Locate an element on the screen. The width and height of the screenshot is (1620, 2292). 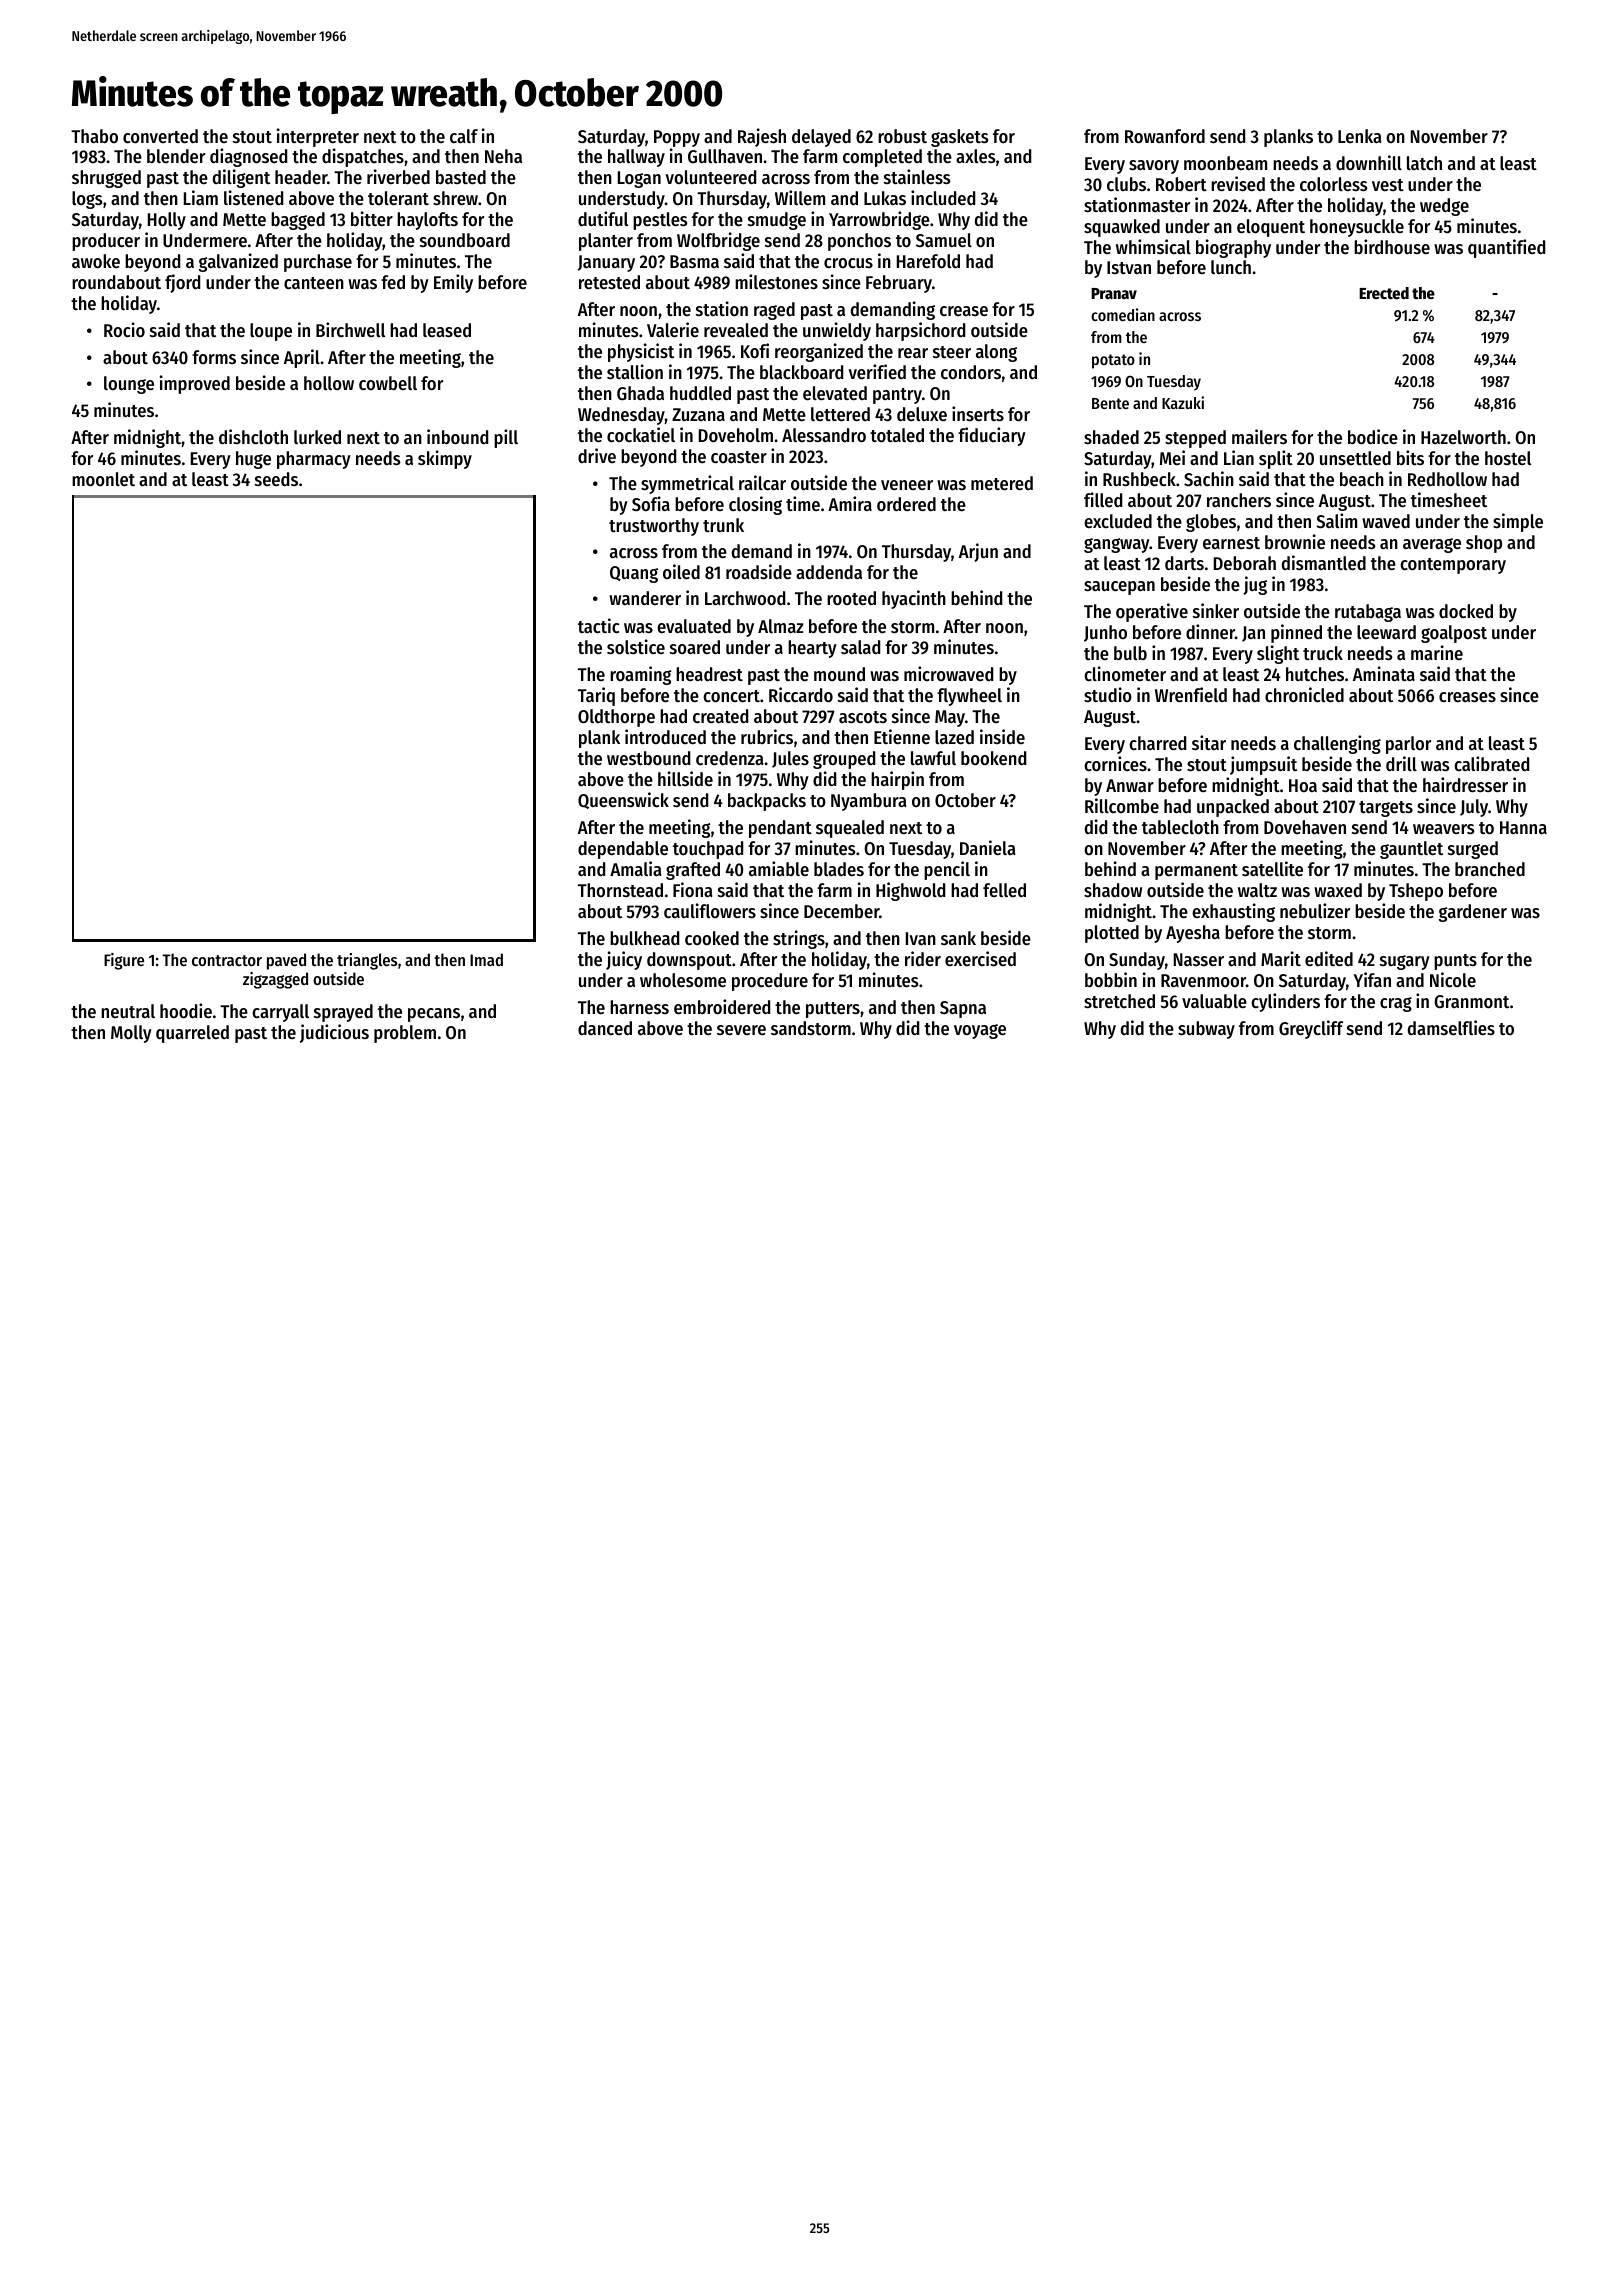
Erected is located at coordinates (1384, 293).
